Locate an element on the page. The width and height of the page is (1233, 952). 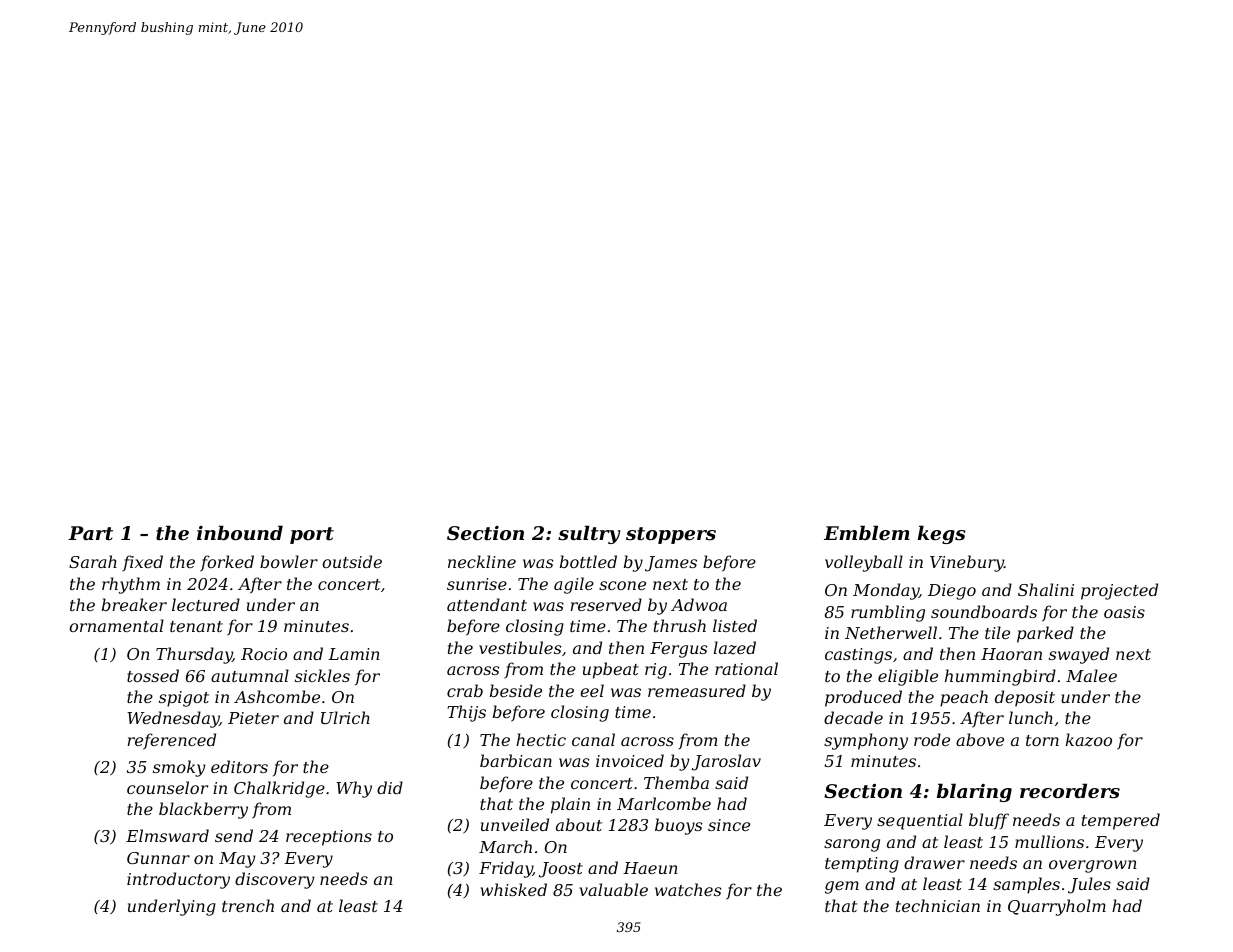
introductory is located at coordinates (178, 880).
